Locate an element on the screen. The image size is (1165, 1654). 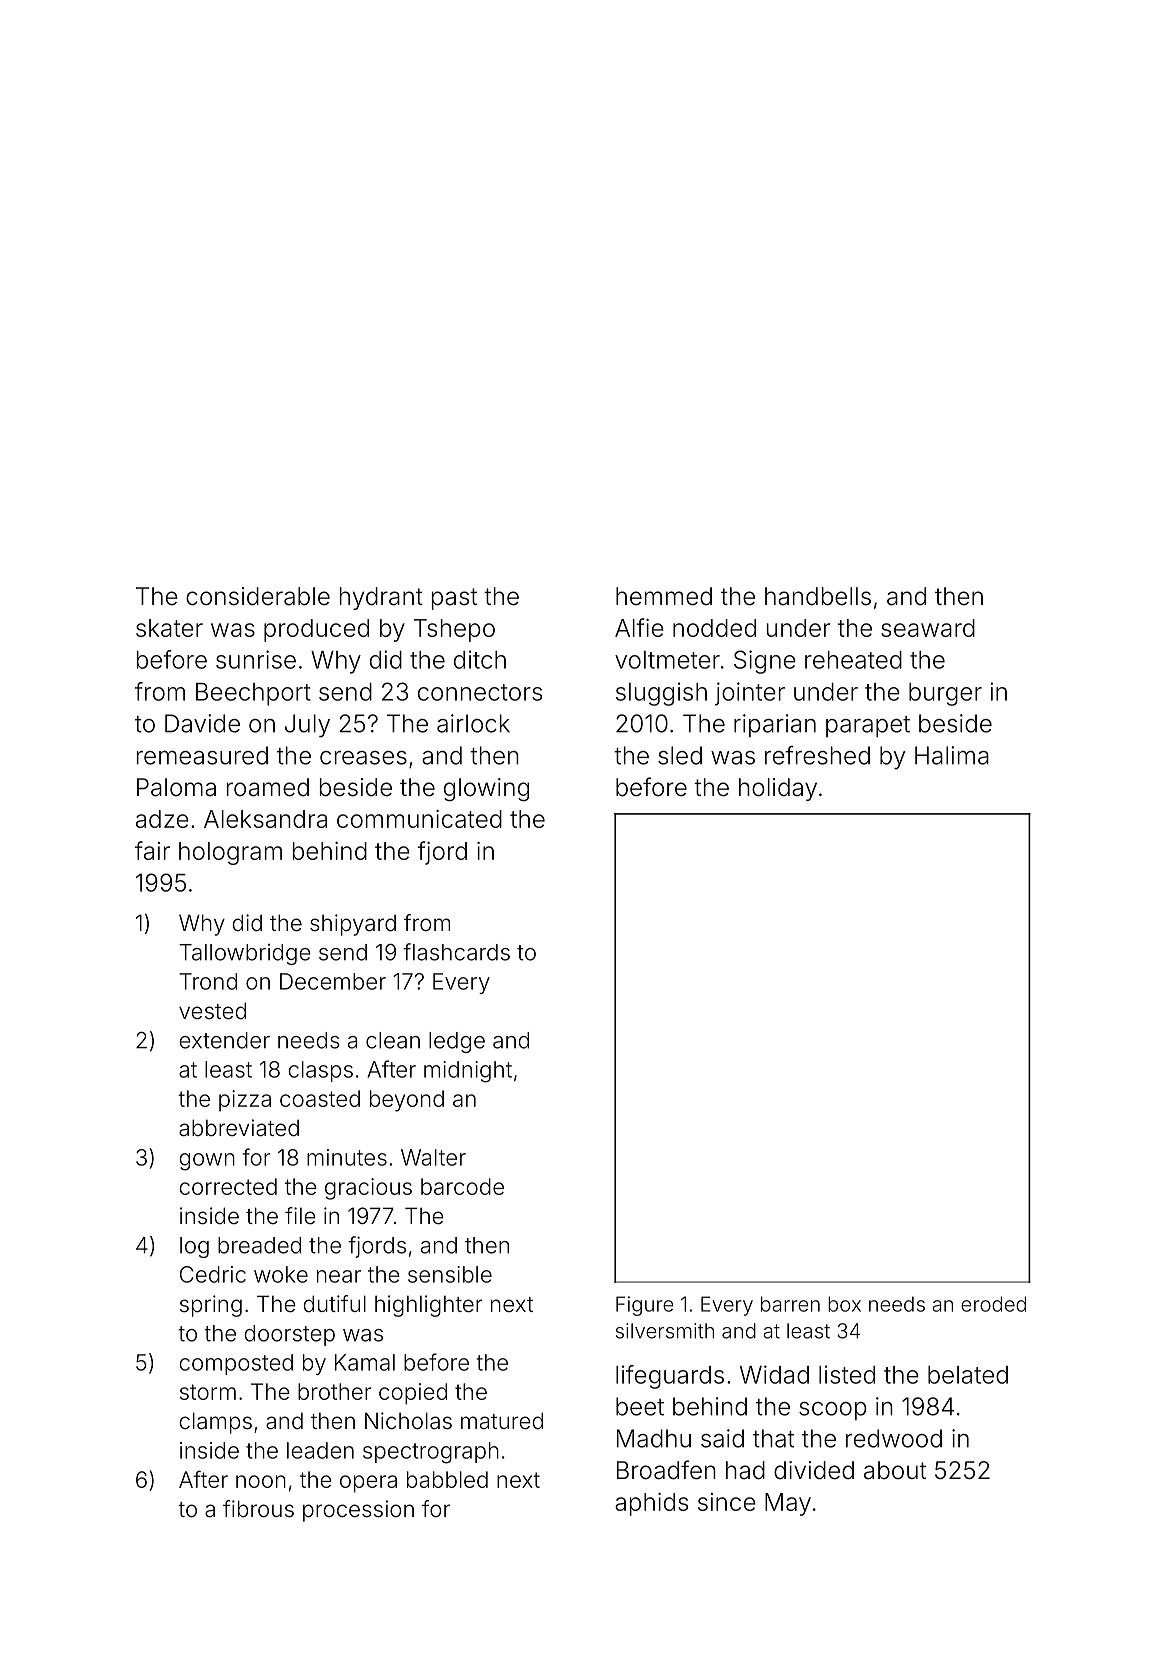
Figure is located at coordinates (644, 1306).
